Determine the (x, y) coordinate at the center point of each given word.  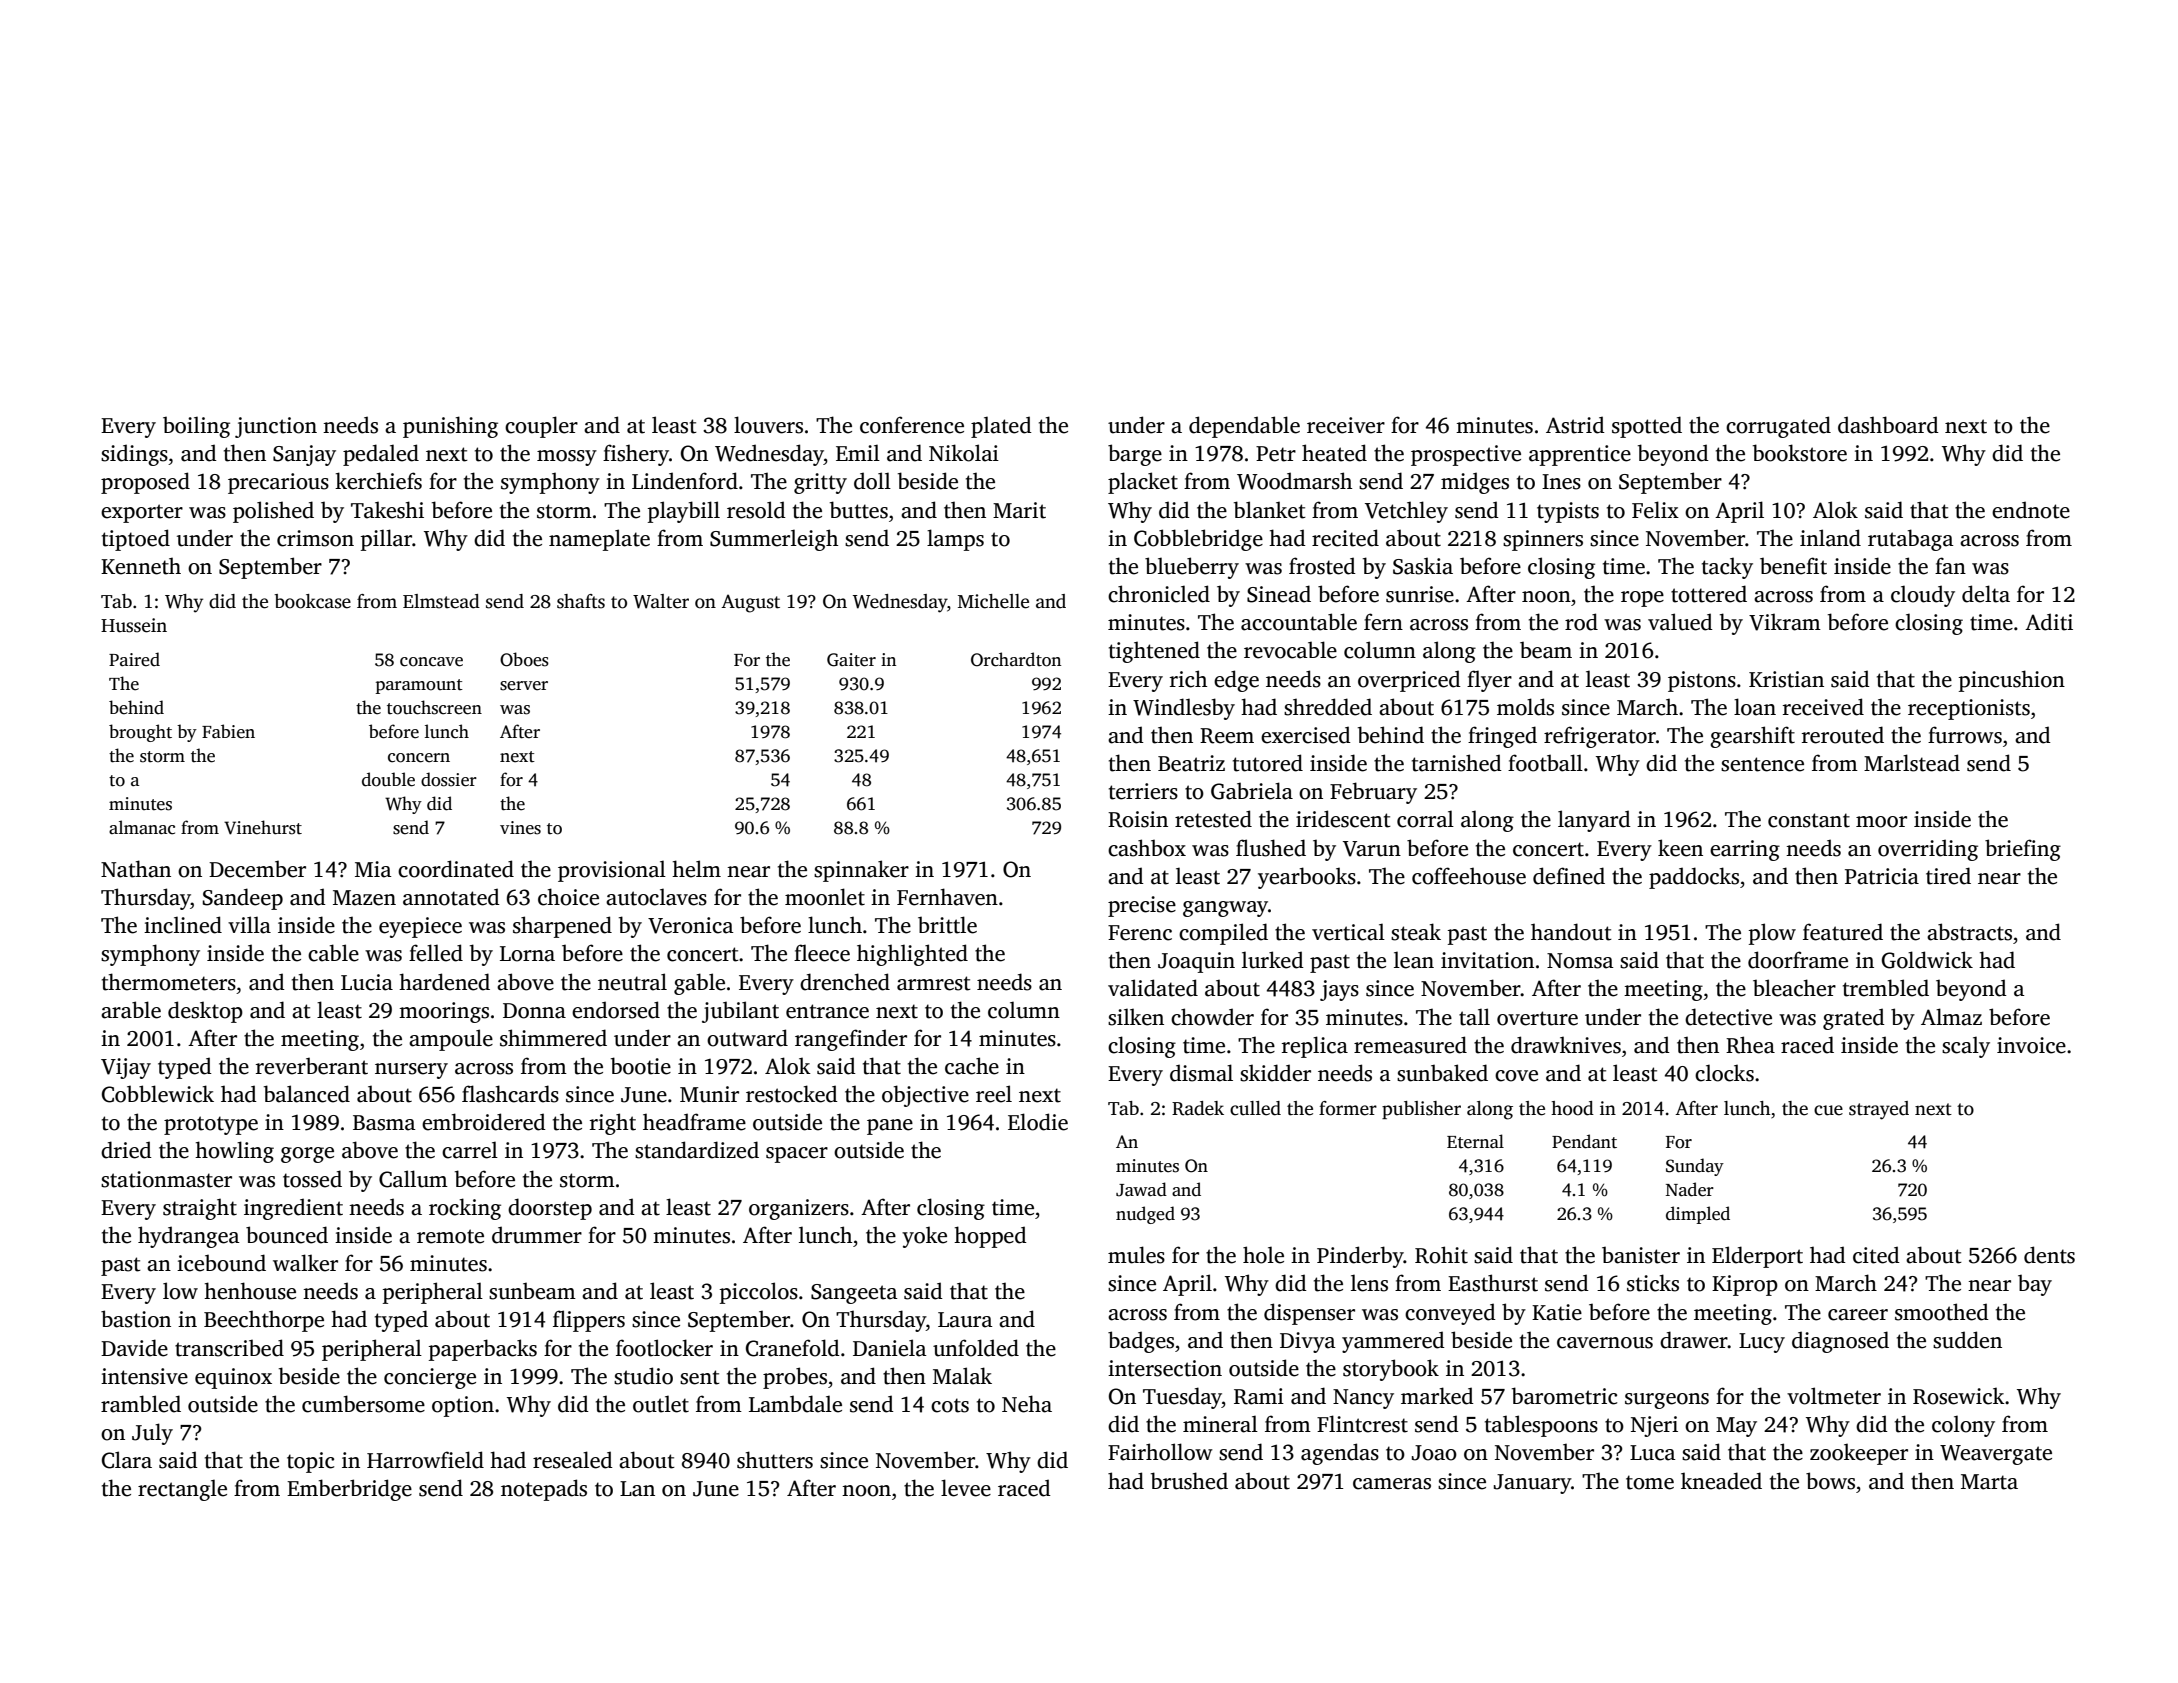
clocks (1724, 1073)
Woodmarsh (1294, 481)
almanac (142, 827)
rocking (465, 1209)
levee (966, 1488)
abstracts (1969, 932)
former (1348, 1108)
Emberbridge (349, 1490)
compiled (1223, 934)
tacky (1727, 568)
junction (276, 427)
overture (1537, 1018)
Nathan (136, 869)
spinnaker (861, 871)
